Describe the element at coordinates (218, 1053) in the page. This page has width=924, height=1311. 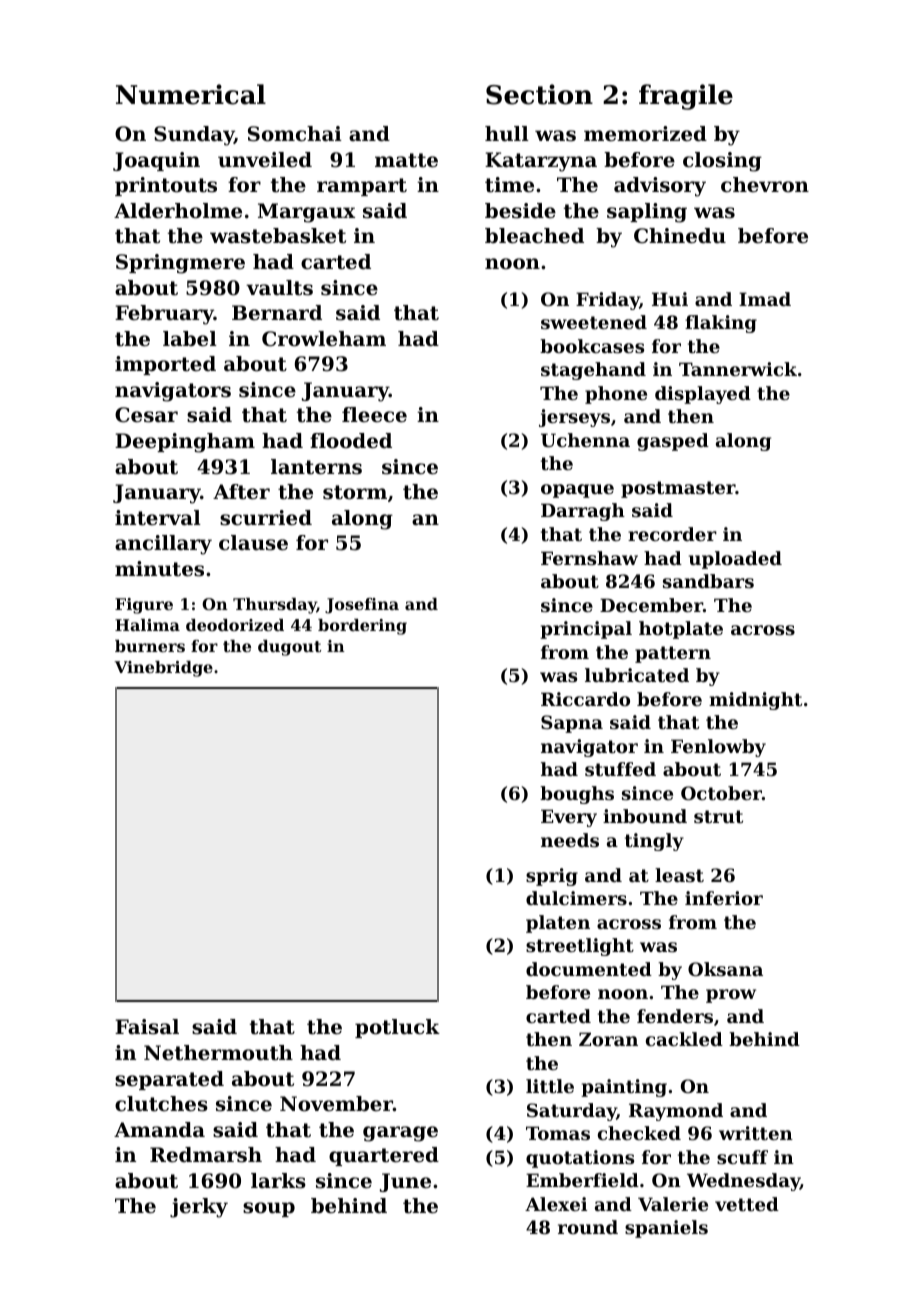
I see `Nethermouth` at that location.
